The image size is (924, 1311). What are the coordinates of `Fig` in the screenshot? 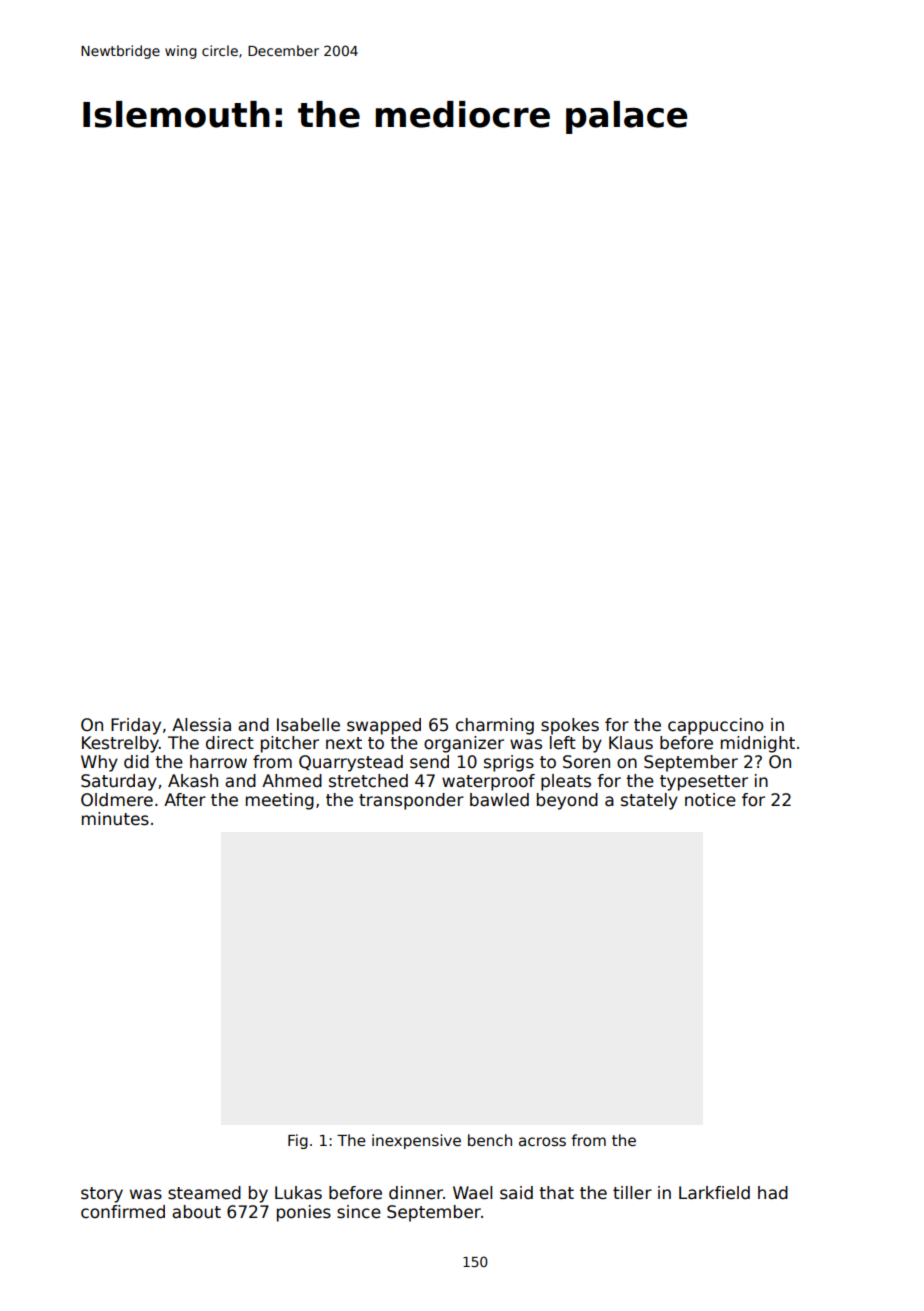 It's located at (298, 1141).
